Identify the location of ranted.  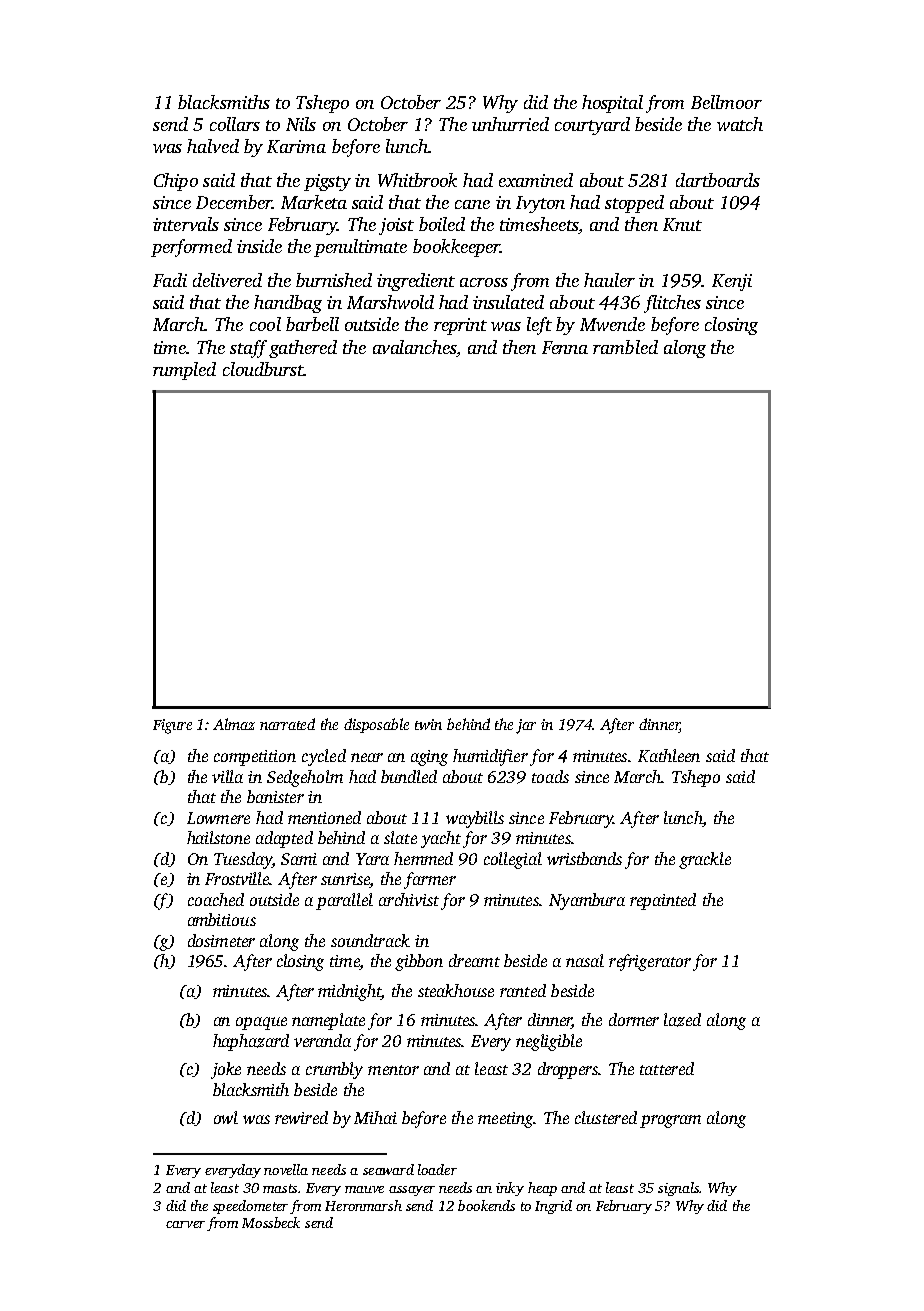
(523, 990).
